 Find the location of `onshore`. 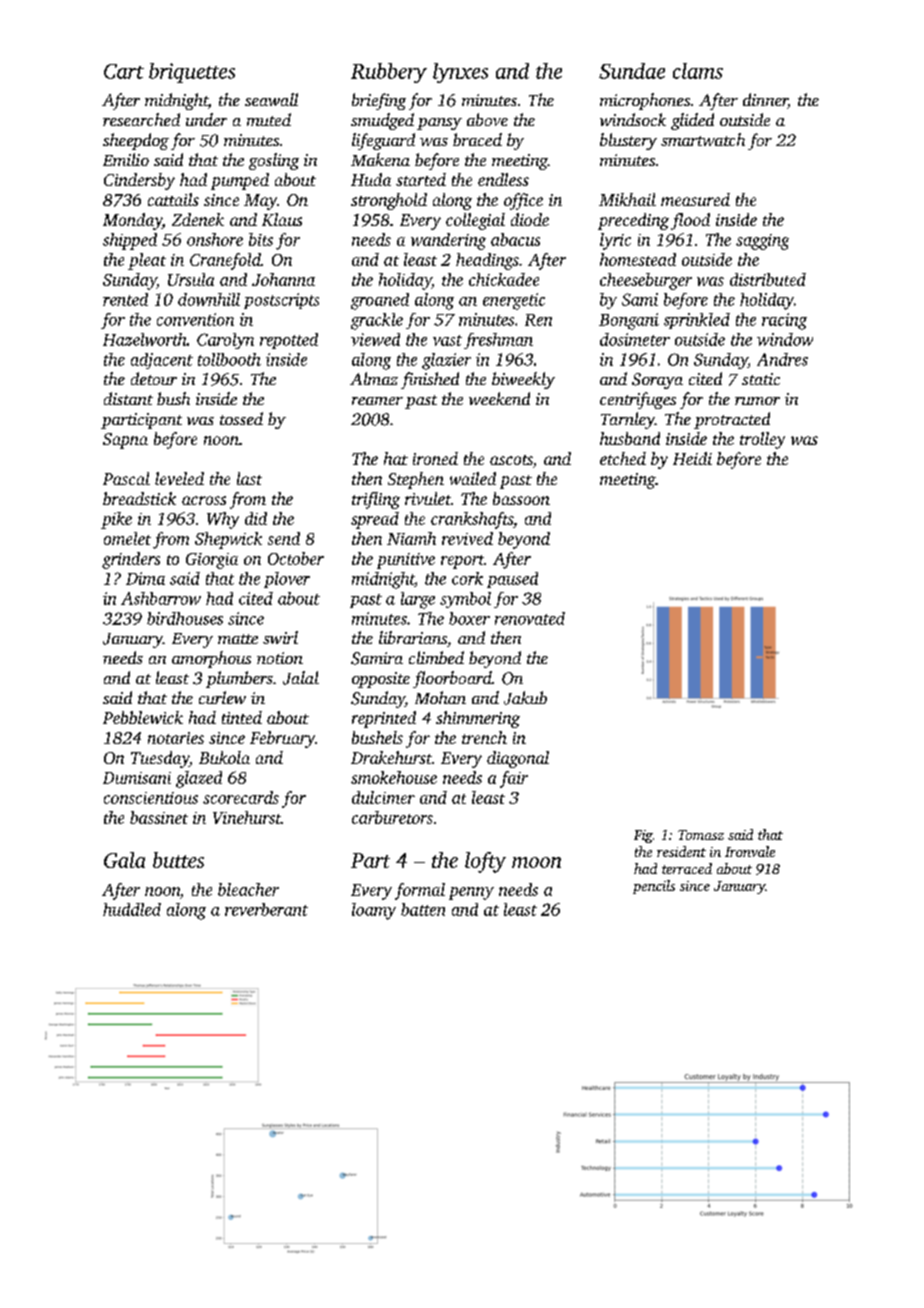

onshore is located at coordinates (215, 239).
